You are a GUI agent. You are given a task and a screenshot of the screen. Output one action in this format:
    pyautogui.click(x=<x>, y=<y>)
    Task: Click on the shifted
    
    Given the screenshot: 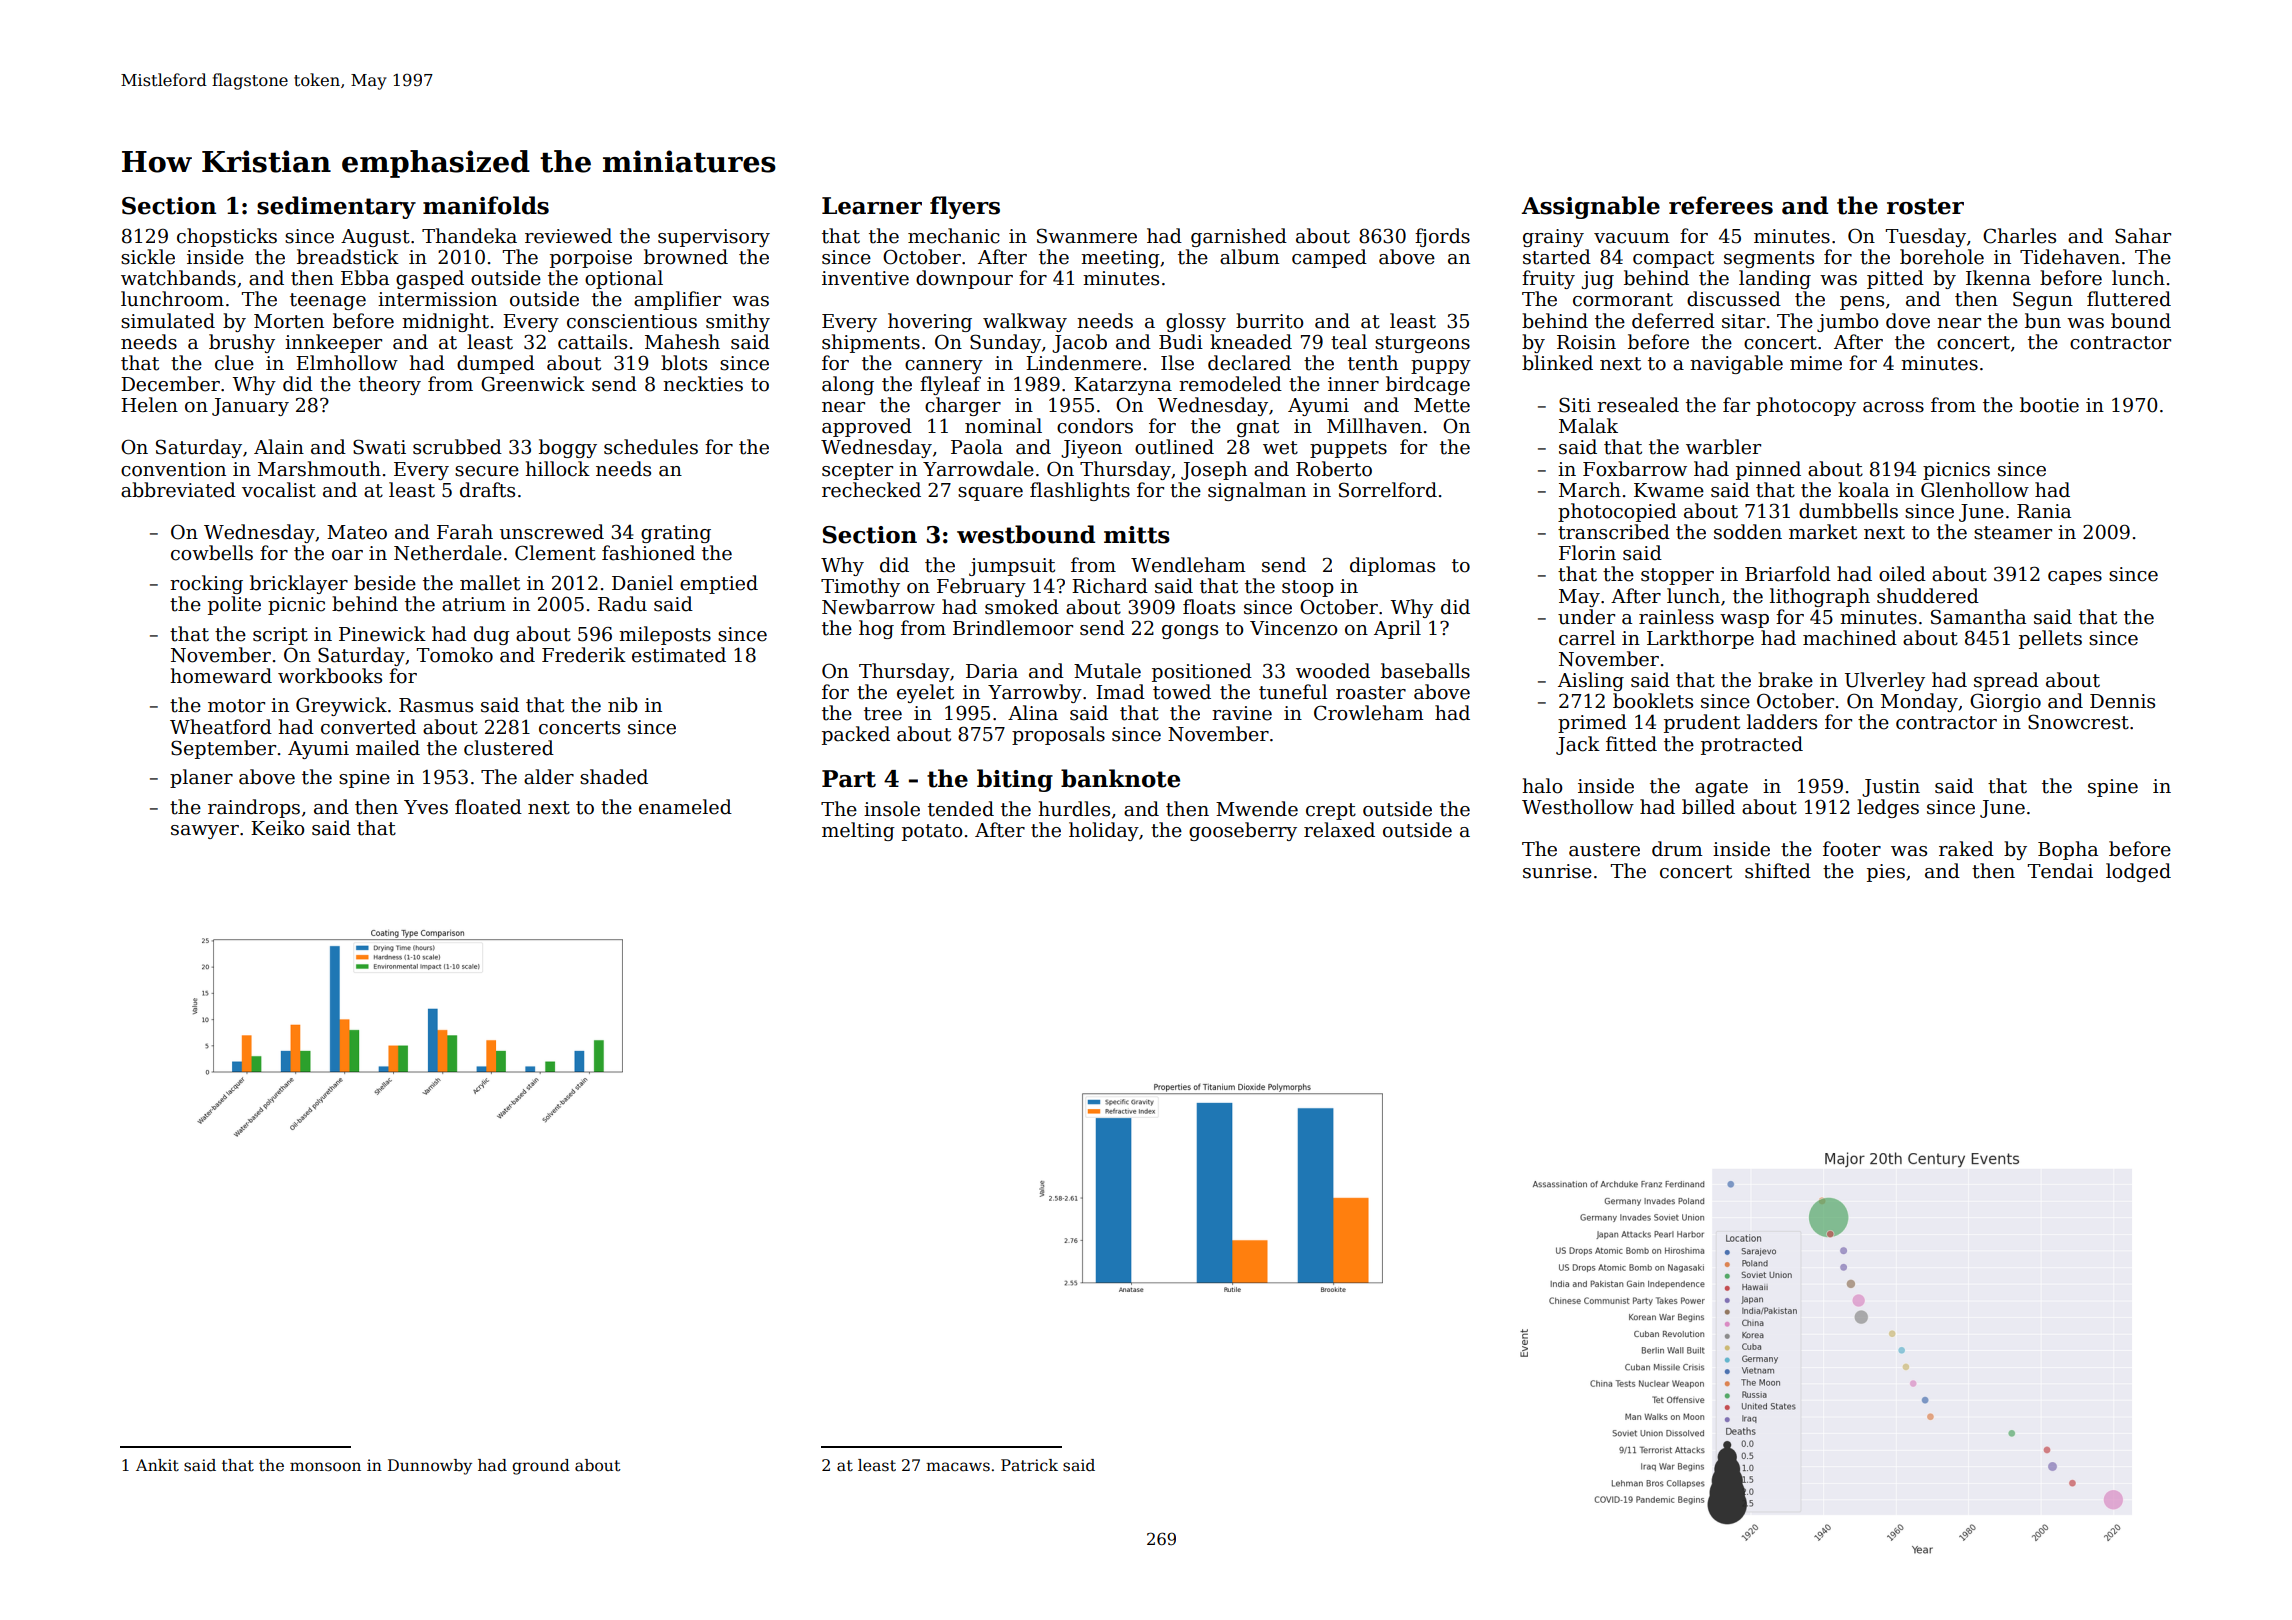 What is the action you would take?
    pyautogui.click(x=1778, y=871)
